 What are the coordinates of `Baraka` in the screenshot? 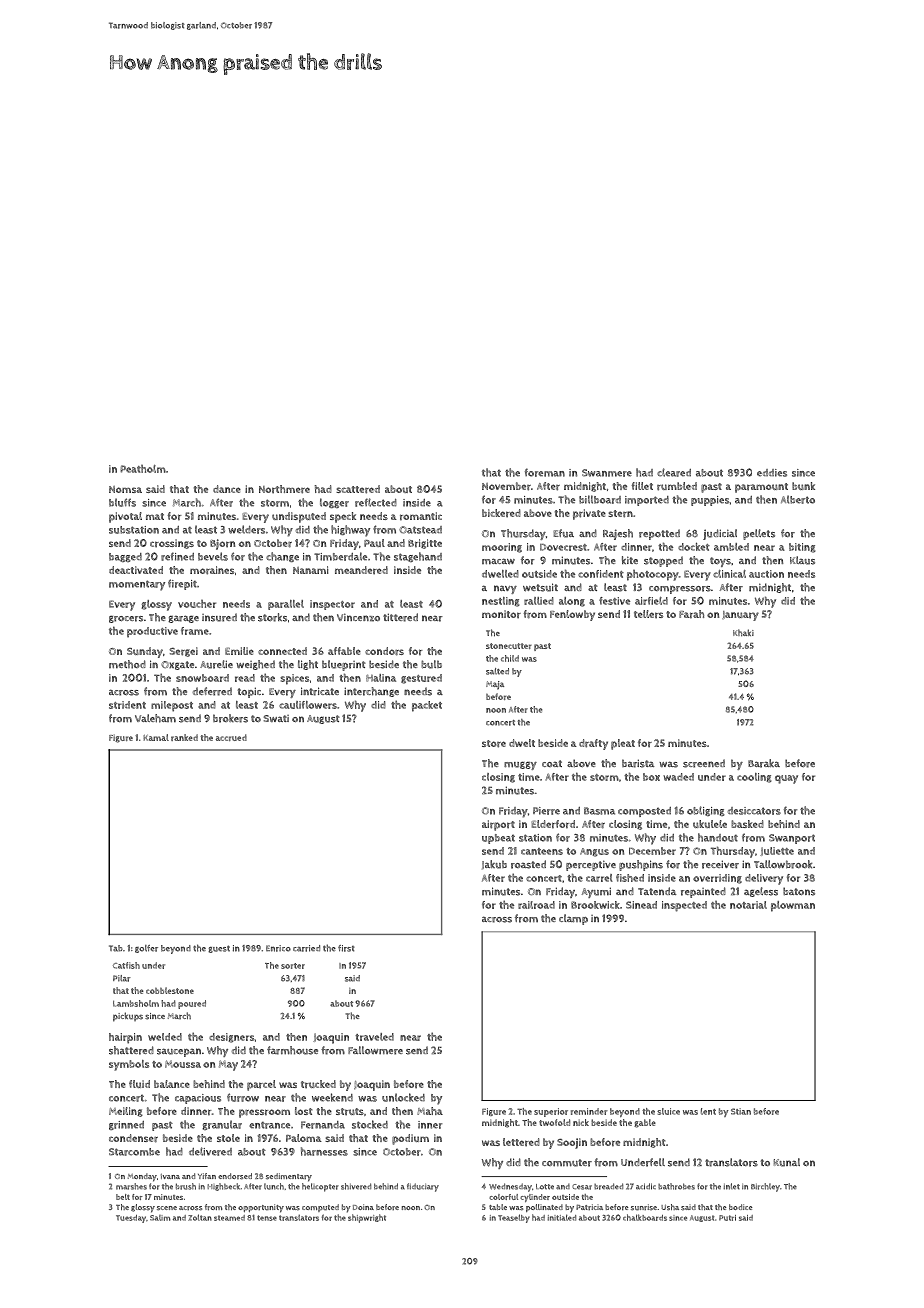 It's located at (764, 763).
